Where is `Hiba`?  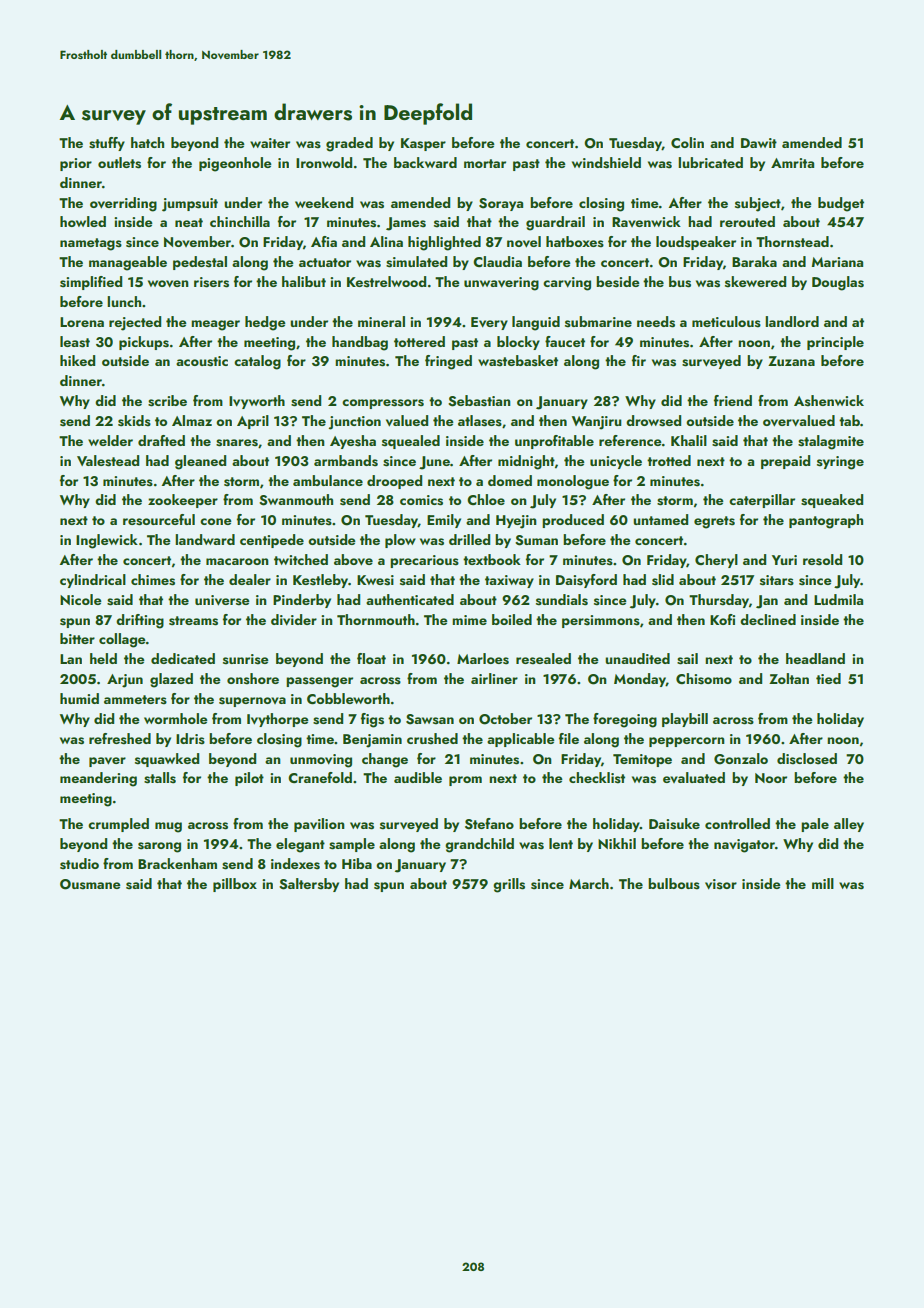
Hiba is located at coordinates (357, 863).
